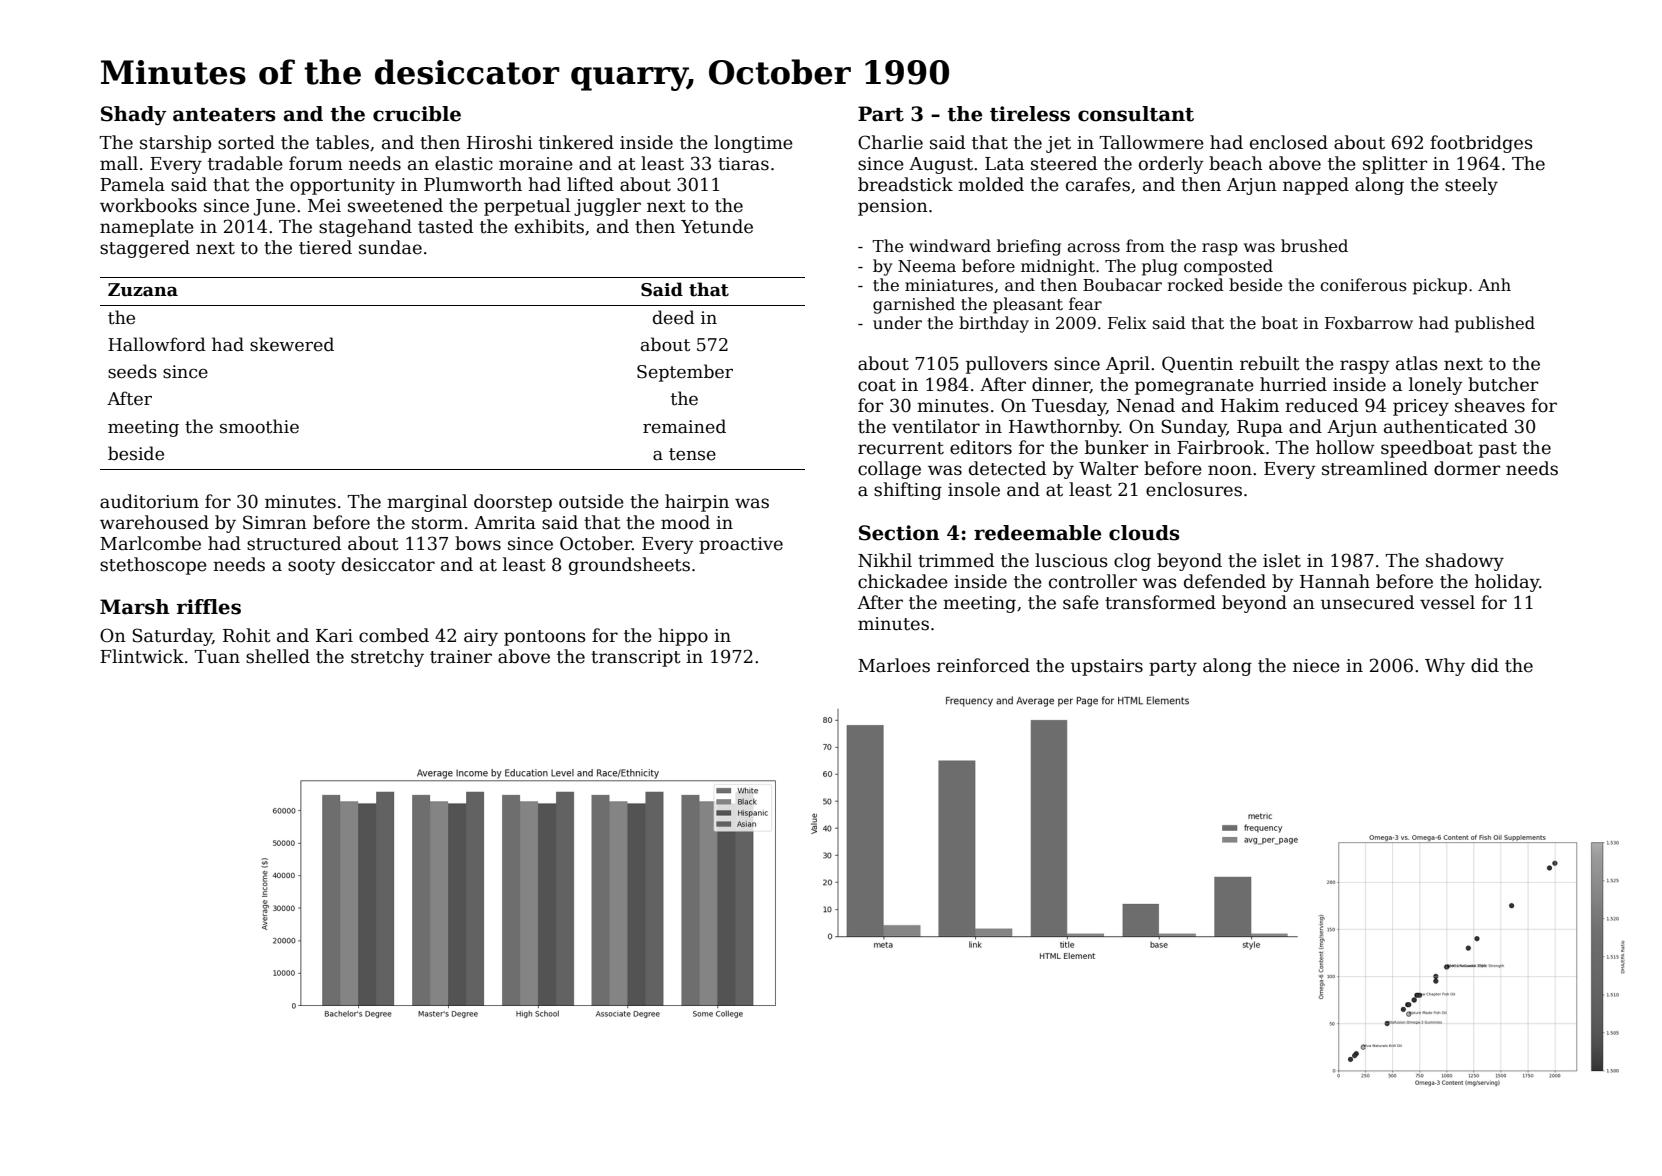 The image size is (1662, 1176). I want to click on napped, so click(1316, 186).
